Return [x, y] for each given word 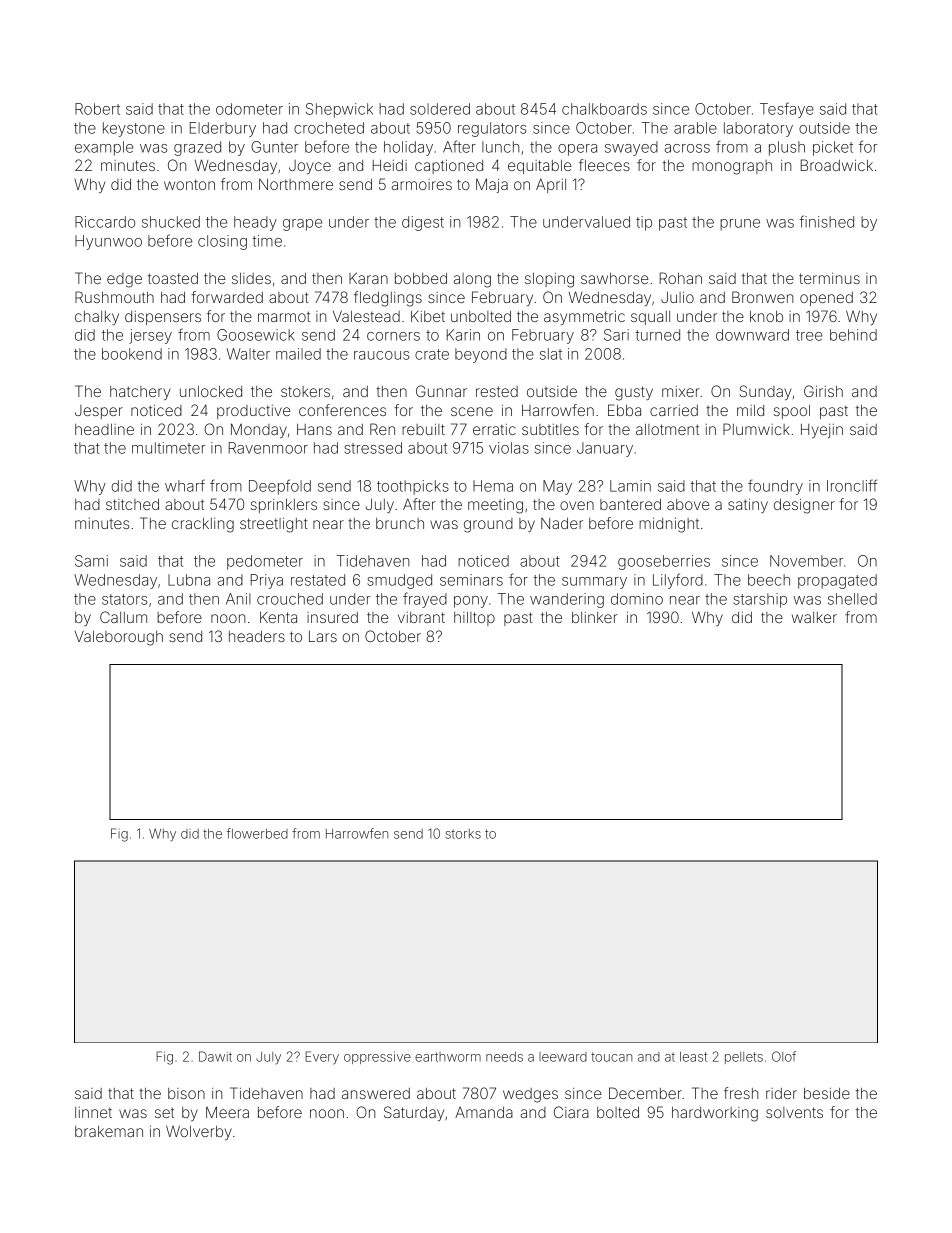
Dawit [215, 1056]
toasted [173, 278]
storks [463, 834]
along [472, 280]
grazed [197, 148]
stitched [132, 504]
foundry [775, 487]
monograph [732, 167]
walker [814, 617]
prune [740, 225]
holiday [408, 148]
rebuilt [423, 429]
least [693, 1057]
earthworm [448, 1057]
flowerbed [257, 833]
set [164, 1112]
